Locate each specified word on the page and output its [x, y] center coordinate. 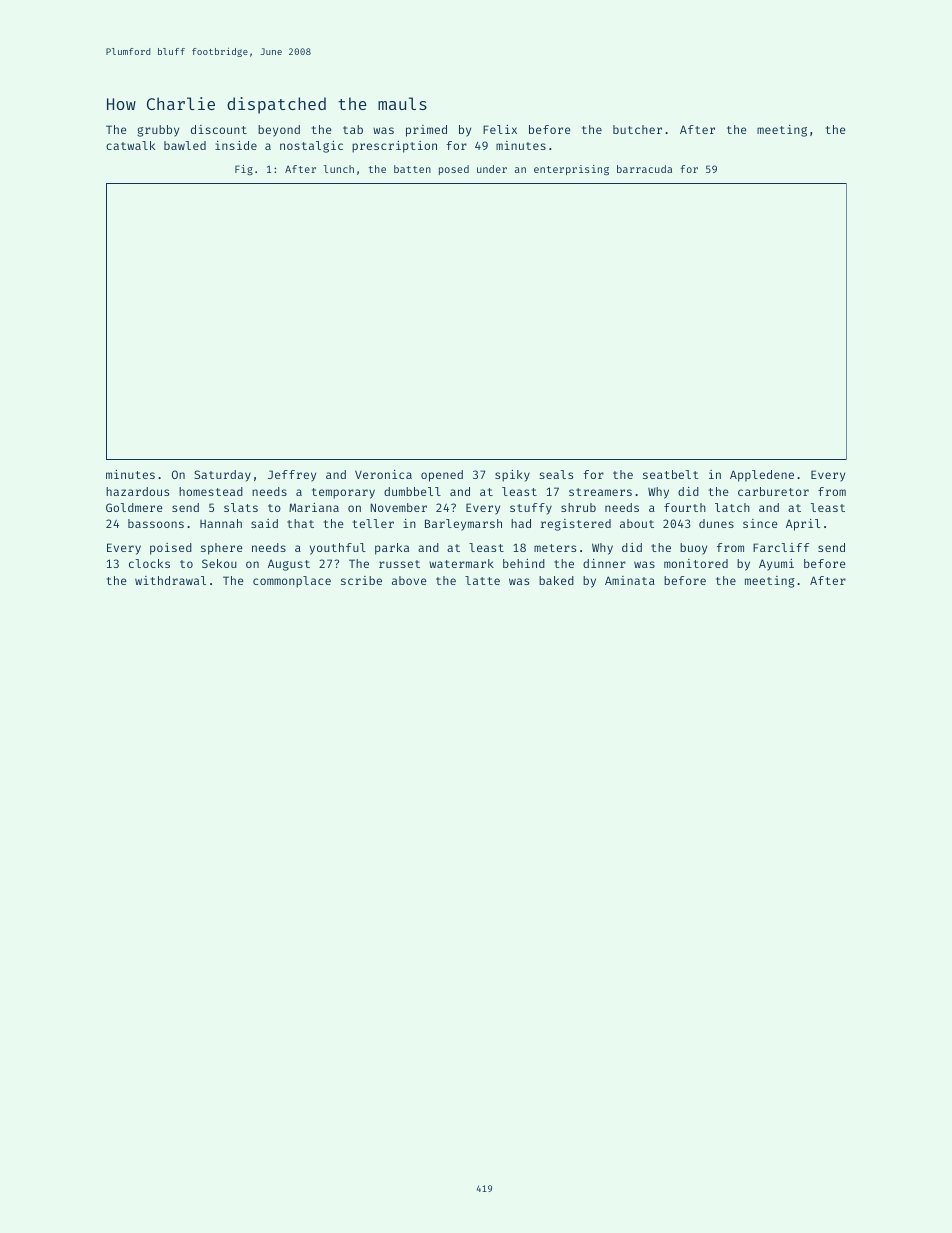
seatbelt [671, 474]
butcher [637, 129]
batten [412, 169]
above [409, 580]
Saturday [222, 476]
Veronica [383, 474]
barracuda [644, 169]
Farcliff [781, 547]
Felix [500, 129]
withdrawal [170, 580]
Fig [244, 170]
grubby [158, 131]
